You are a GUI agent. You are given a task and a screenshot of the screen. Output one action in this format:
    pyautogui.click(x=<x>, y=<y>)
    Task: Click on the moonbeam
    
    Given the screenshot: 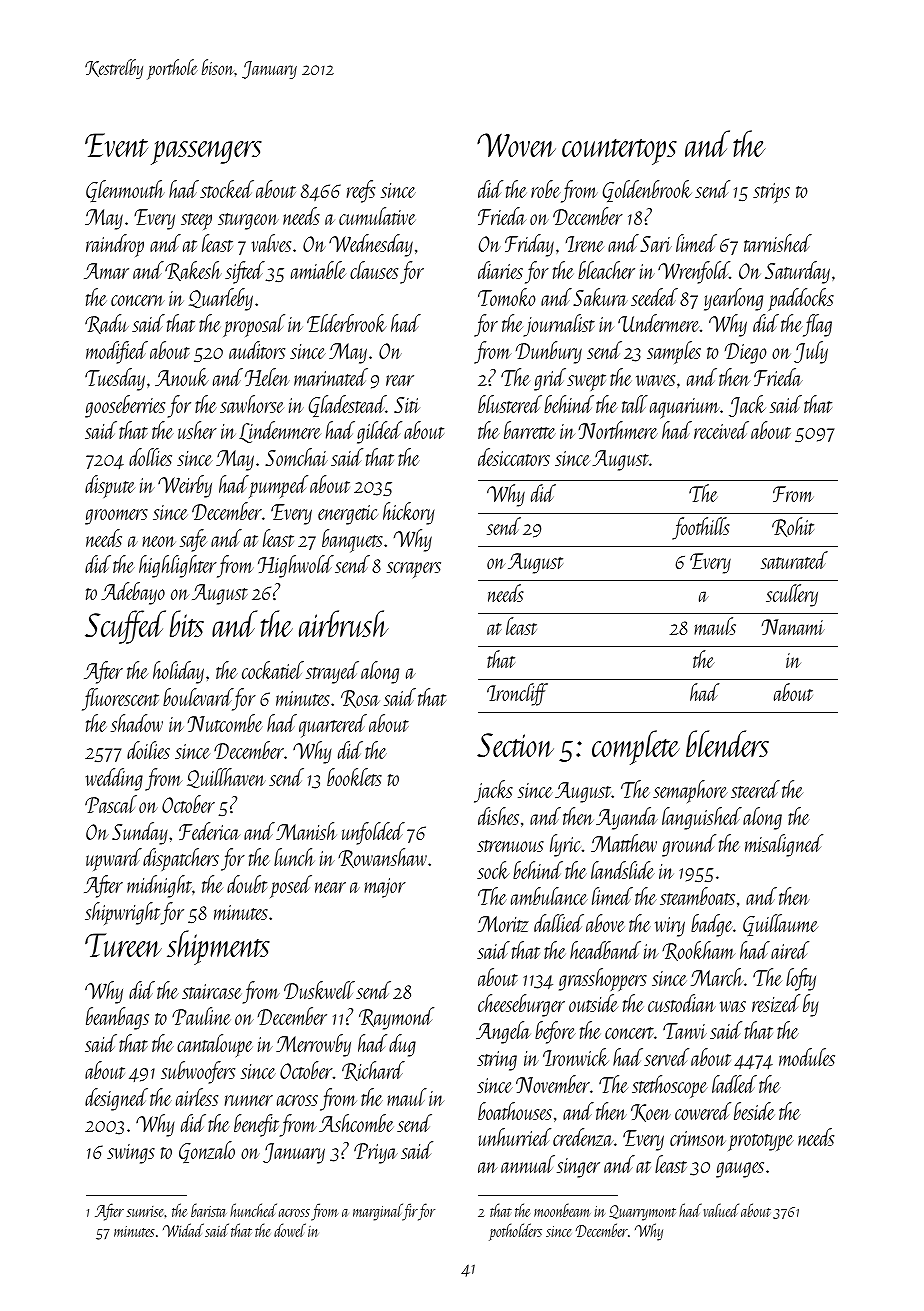 What is the action you would take?
    pyautogui.click(x=562, y=1210)
